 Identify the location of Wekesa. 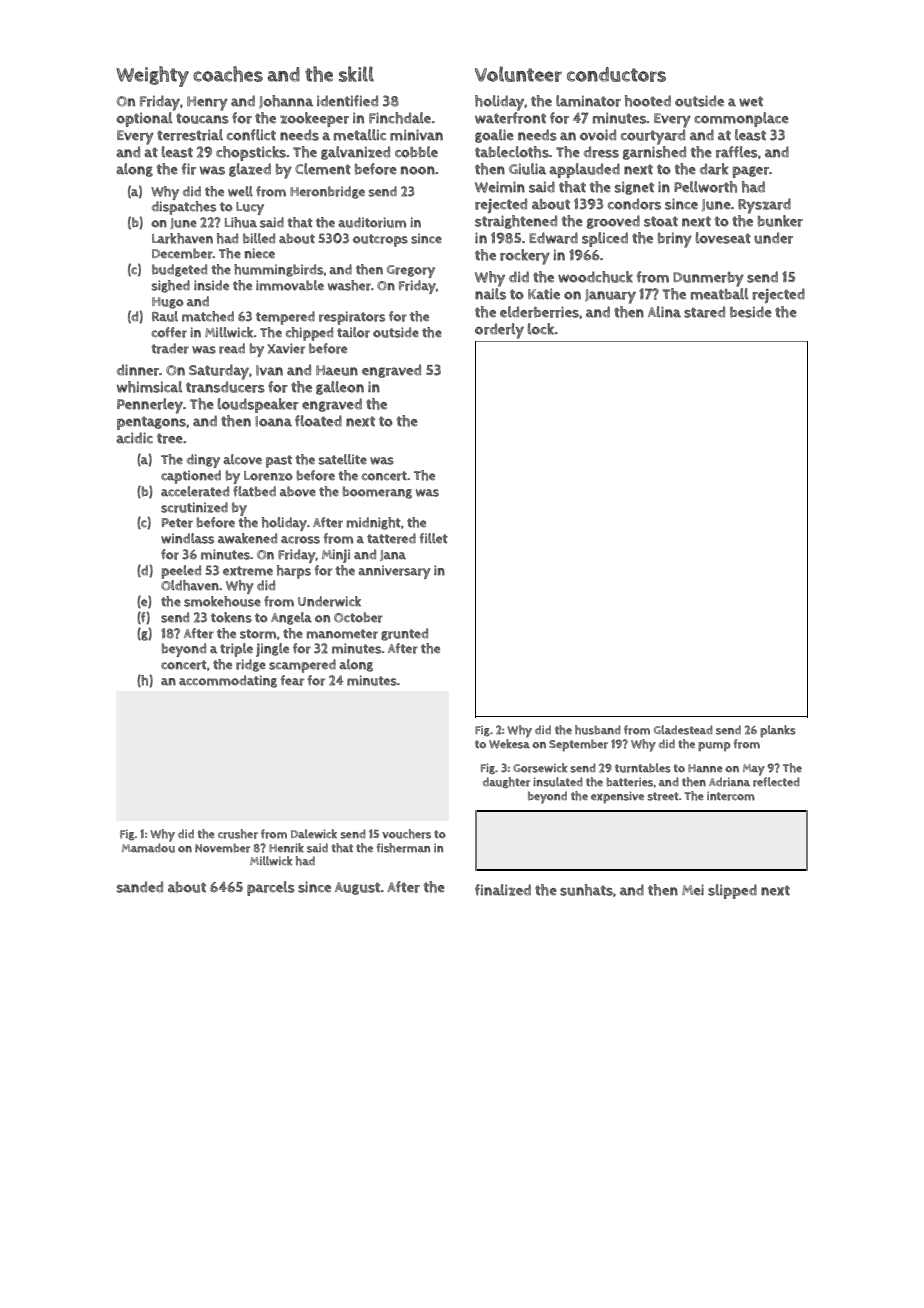
(509, 744).
